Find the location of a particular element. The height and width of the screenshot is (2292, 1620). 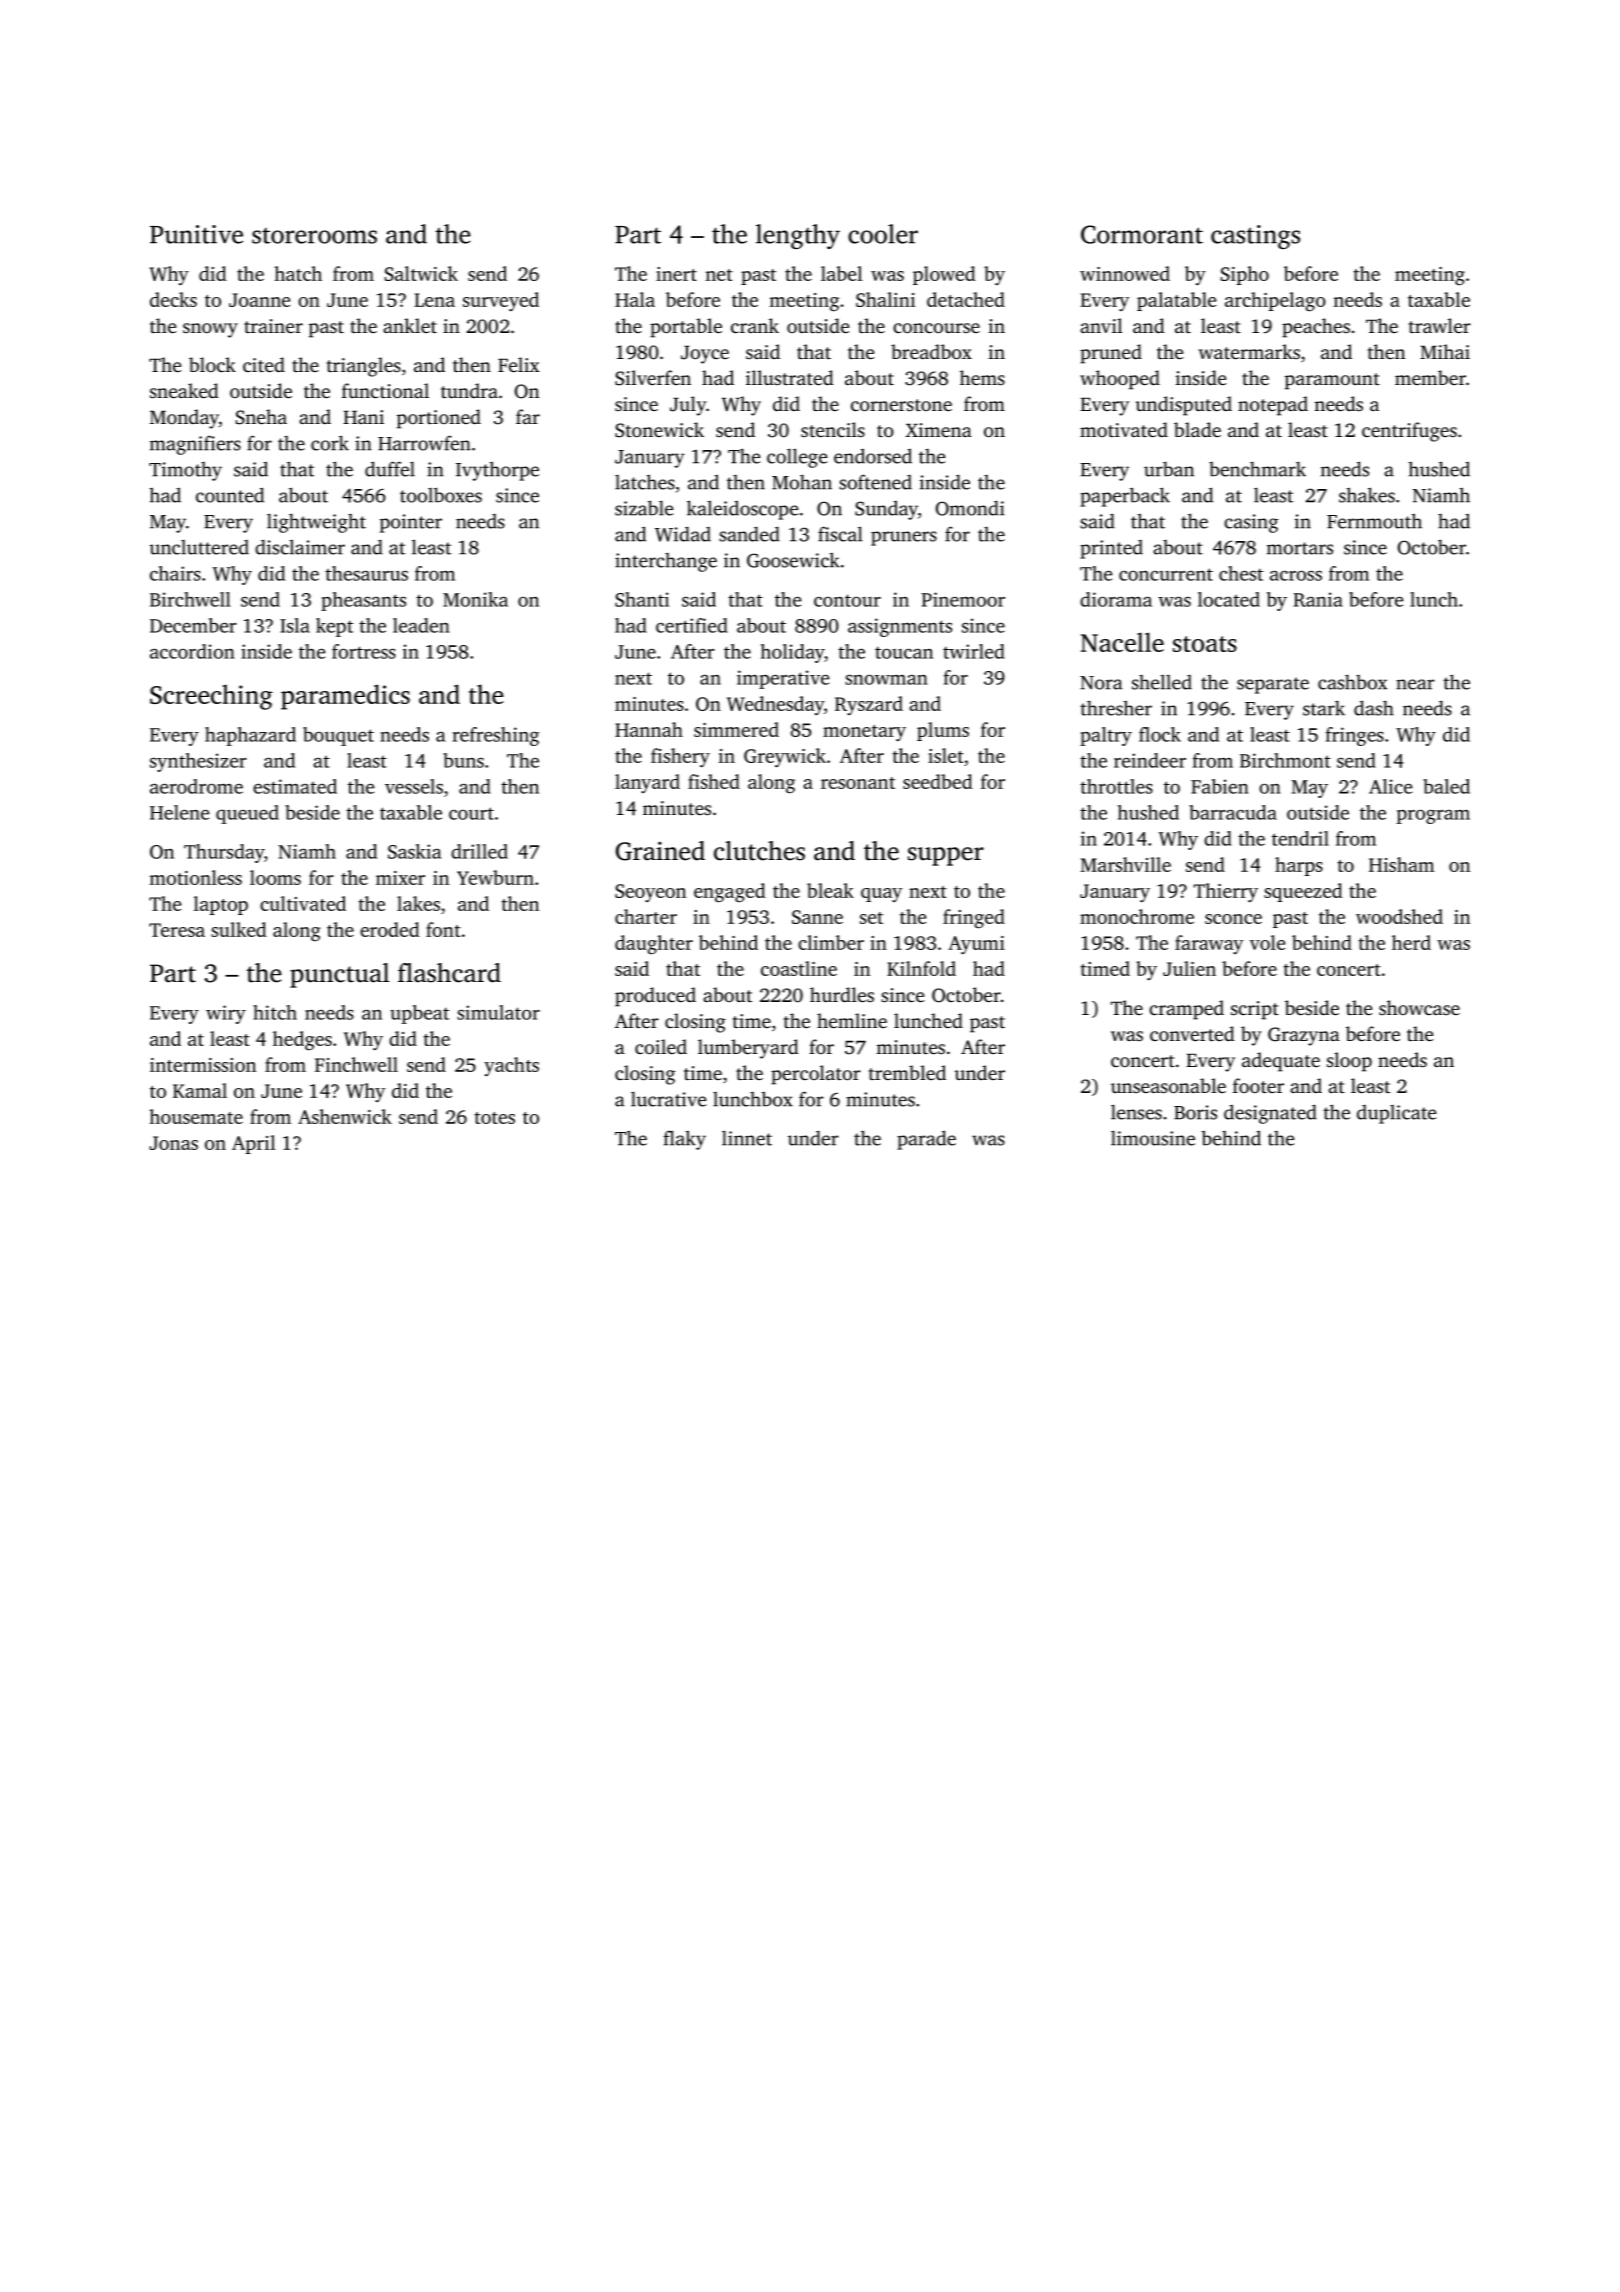

lanyard is located at coordinates (647, 783).
